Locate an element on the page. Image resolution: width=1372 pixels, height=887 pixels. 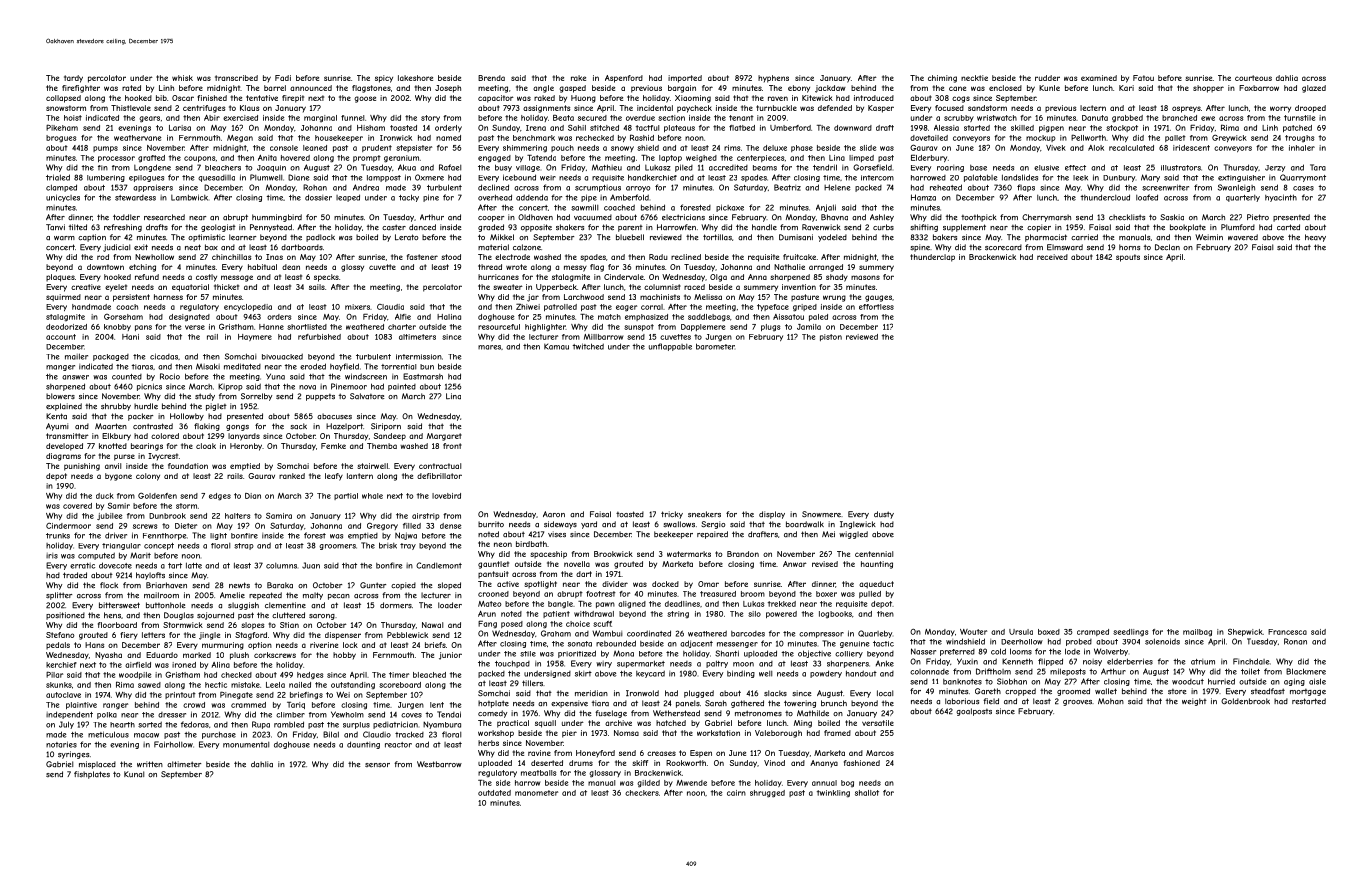
blowers is located at coordinates (60, 396).
